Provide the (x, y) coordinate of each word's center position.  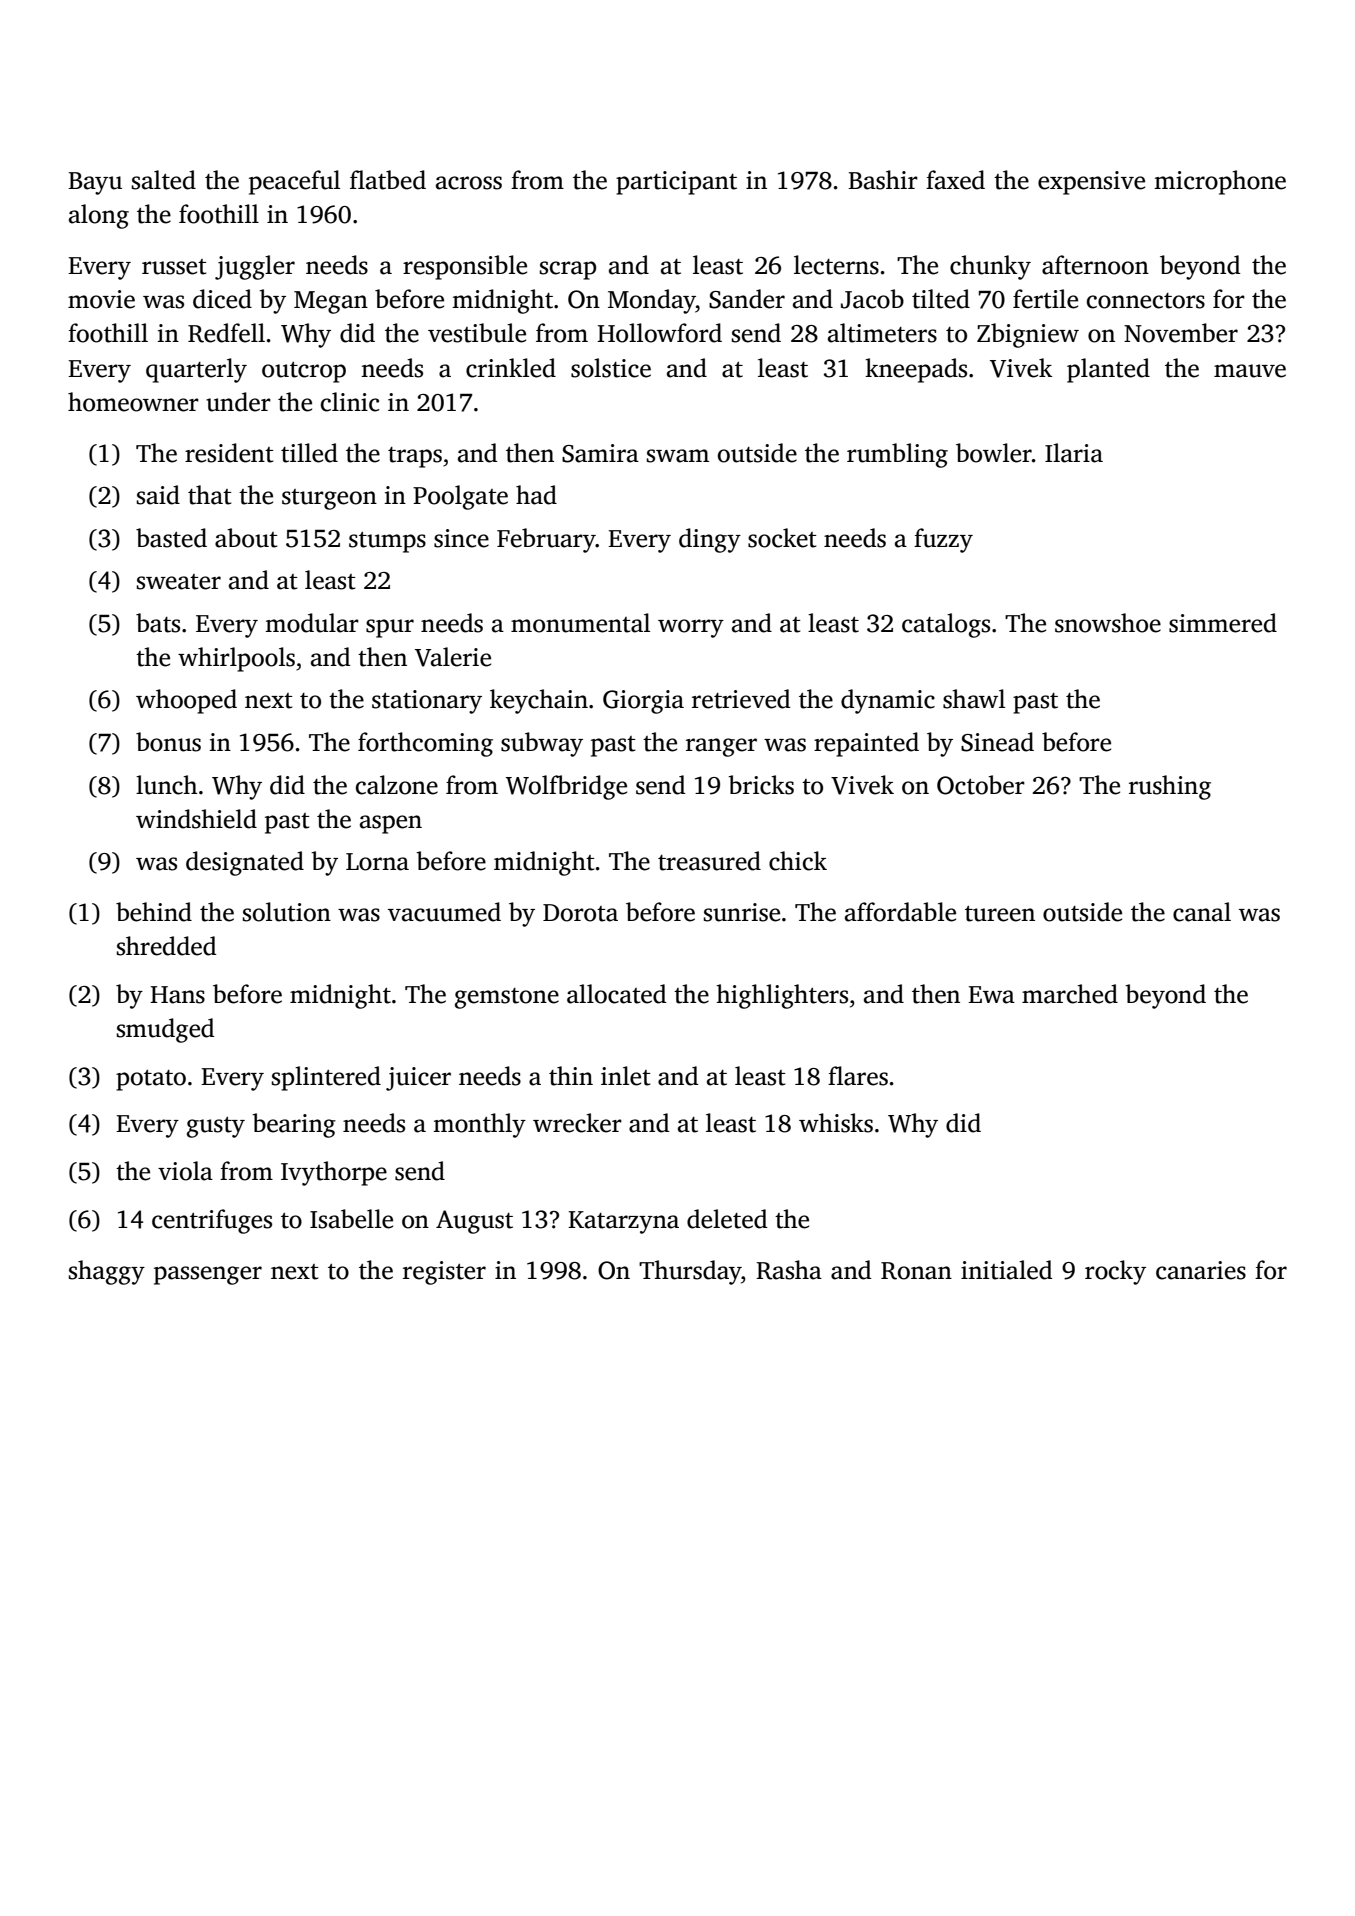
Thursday (690, 1272)
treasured (709, 861)
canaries (1201, 1270)
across (469, 183)
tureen (1000, 914)
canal (1202, 912)
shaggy (107, 1272)
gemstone (507, 998)
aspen (391, 824)
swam (678, 456)
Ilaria (1074, 453)
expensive (1091, 183)
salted (164, 180)
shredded (166, 946)
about (246, 538)
